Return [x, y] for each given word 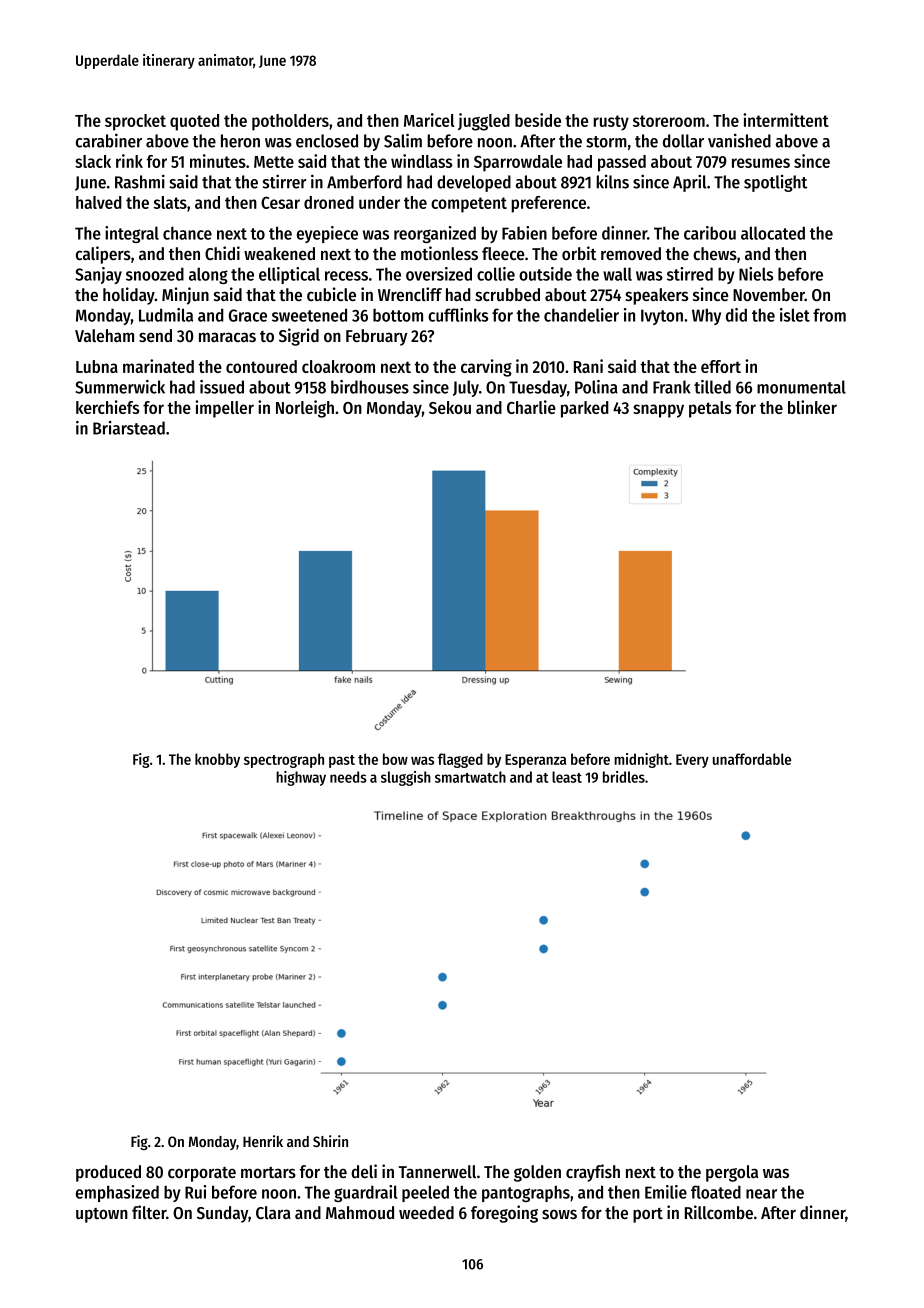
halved [99, 202]
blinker [812, 407]
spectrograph [284, 760]
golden [537, 1173]
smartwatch [470, 777]
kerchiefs [107, 407]
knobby [217, 760]
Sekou [450, 407]
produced [108, 1173]
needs [348, 777]
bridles [624, 777]
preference [548, 204]
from [829, 315]
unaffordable [752, 759]
